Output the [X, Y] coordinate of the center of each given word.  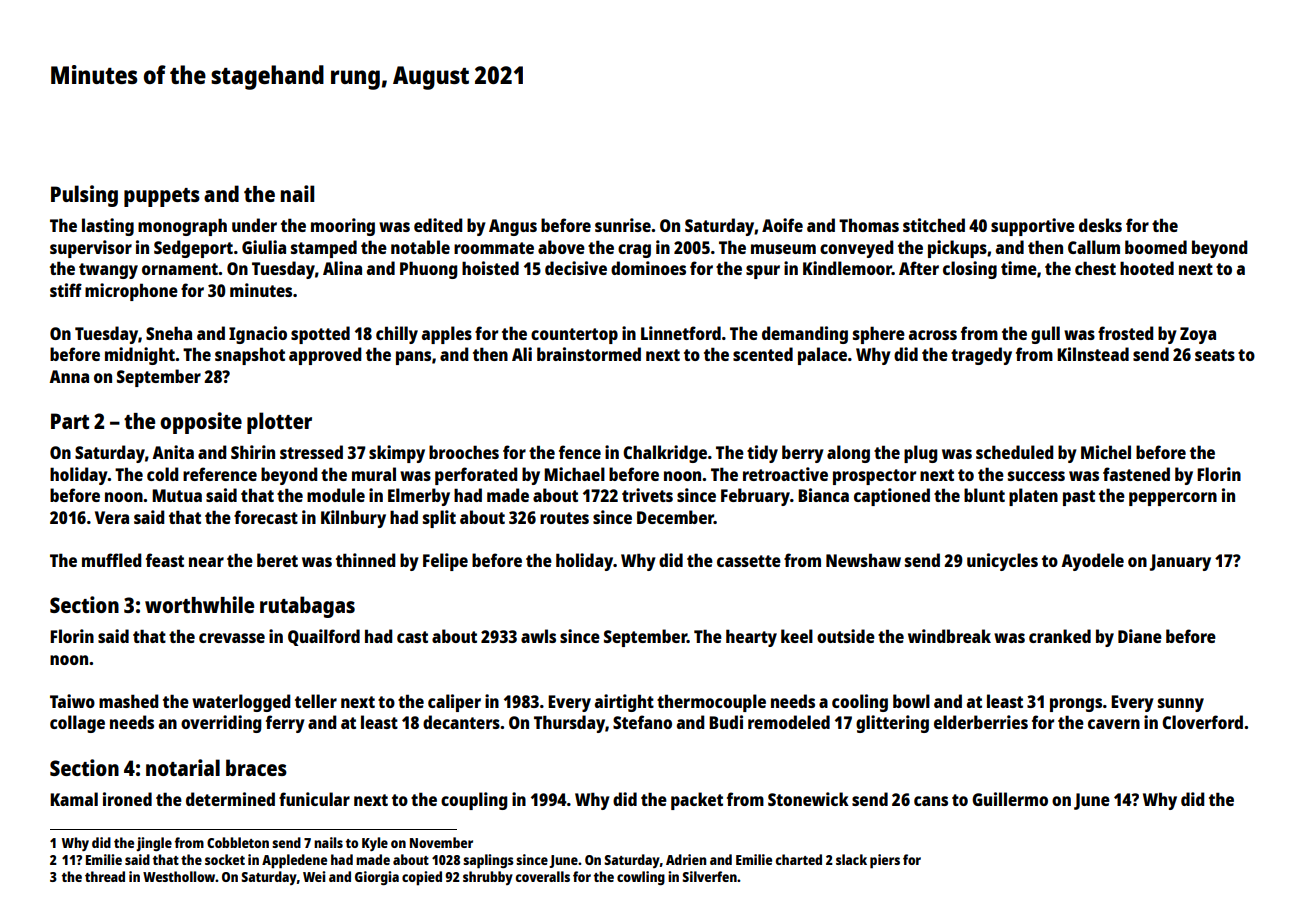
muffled [112, 560]
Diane [1140, 636]
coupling [474, 801]
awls [538, 636]
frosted [1126, 333]
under [254, 225]
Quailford [324, 637]
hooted [1147, 268]
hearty [751, 638]
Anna [69, 376]
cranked [1060, 636]
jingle [154, 844]
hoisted [490, 268]
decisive [576, 268]
